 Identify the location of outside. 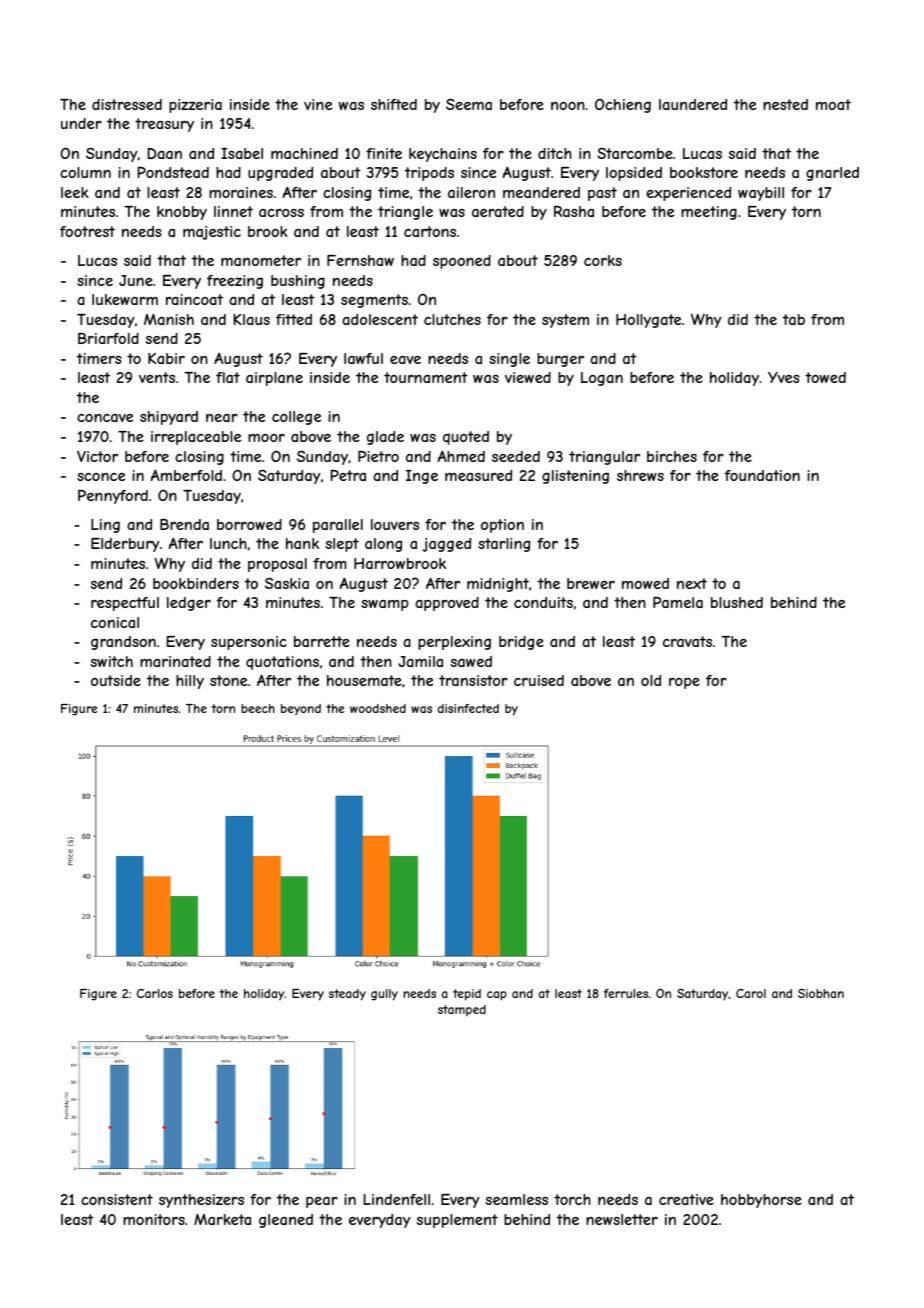
(116, 680).
